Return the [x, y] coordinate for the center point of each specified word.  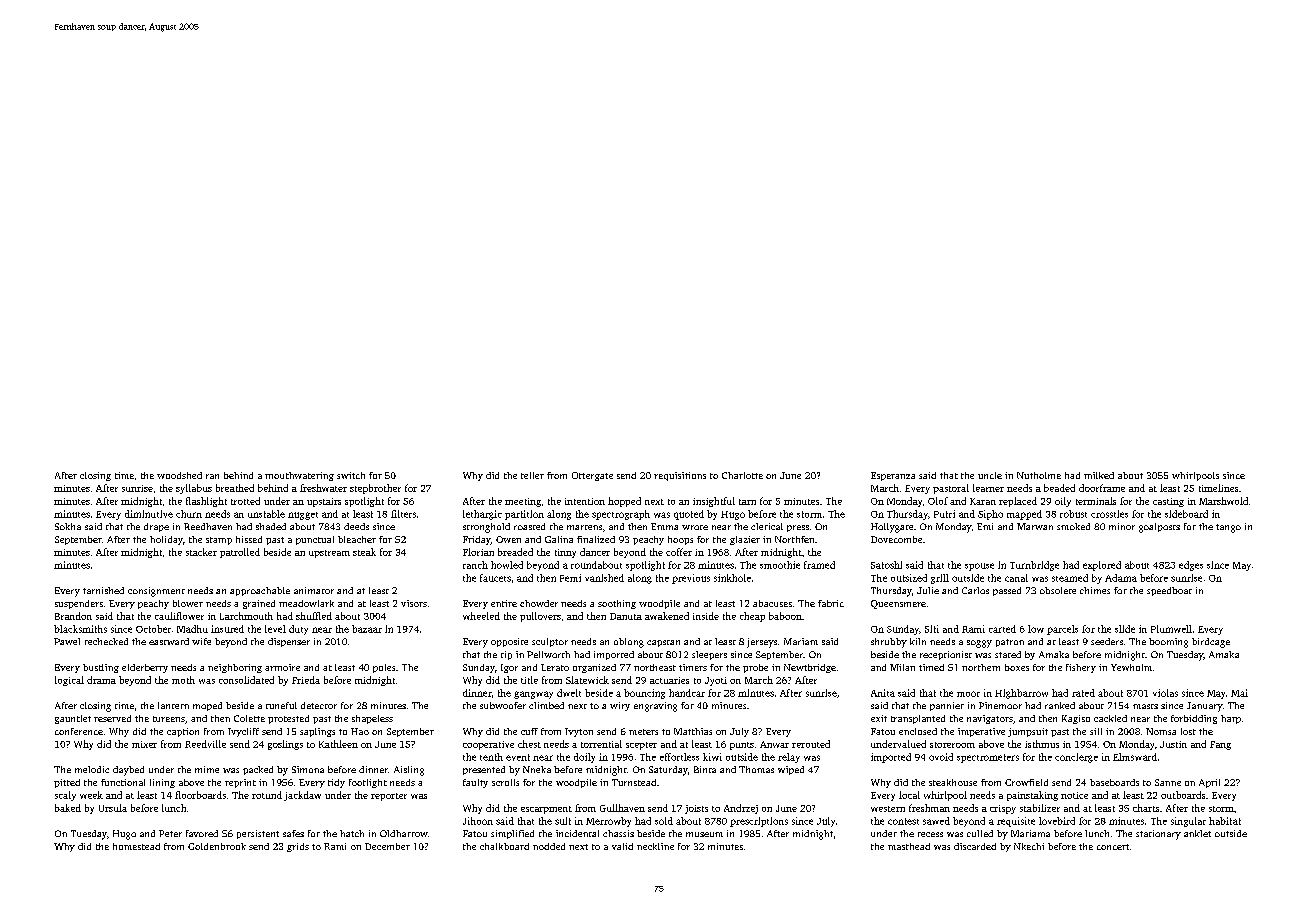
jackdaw [302, 796]
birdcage [1211, 643]
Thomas [756, 769]
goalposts [1159, 528]
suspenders [79, 604]
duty [298, 630]
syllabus [194, 489]
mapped [1024, 515]
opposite [509, 642]
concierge [1076, 758]
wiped [791, 770]
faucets [495, 578]
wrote [695, 527]
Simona [308, 769]
